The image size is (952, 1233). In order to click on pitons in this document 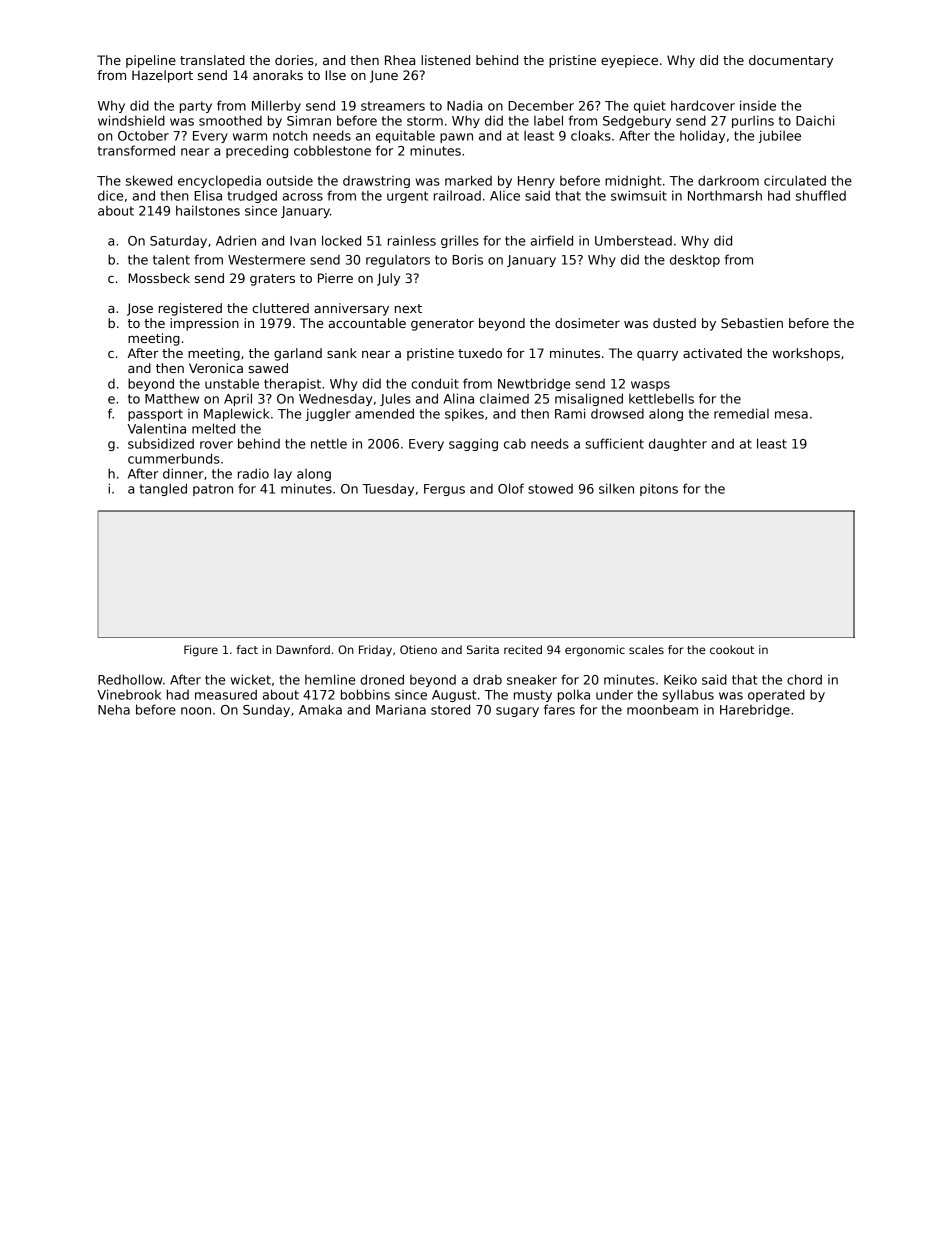, I will do `click(659, 490)`.
